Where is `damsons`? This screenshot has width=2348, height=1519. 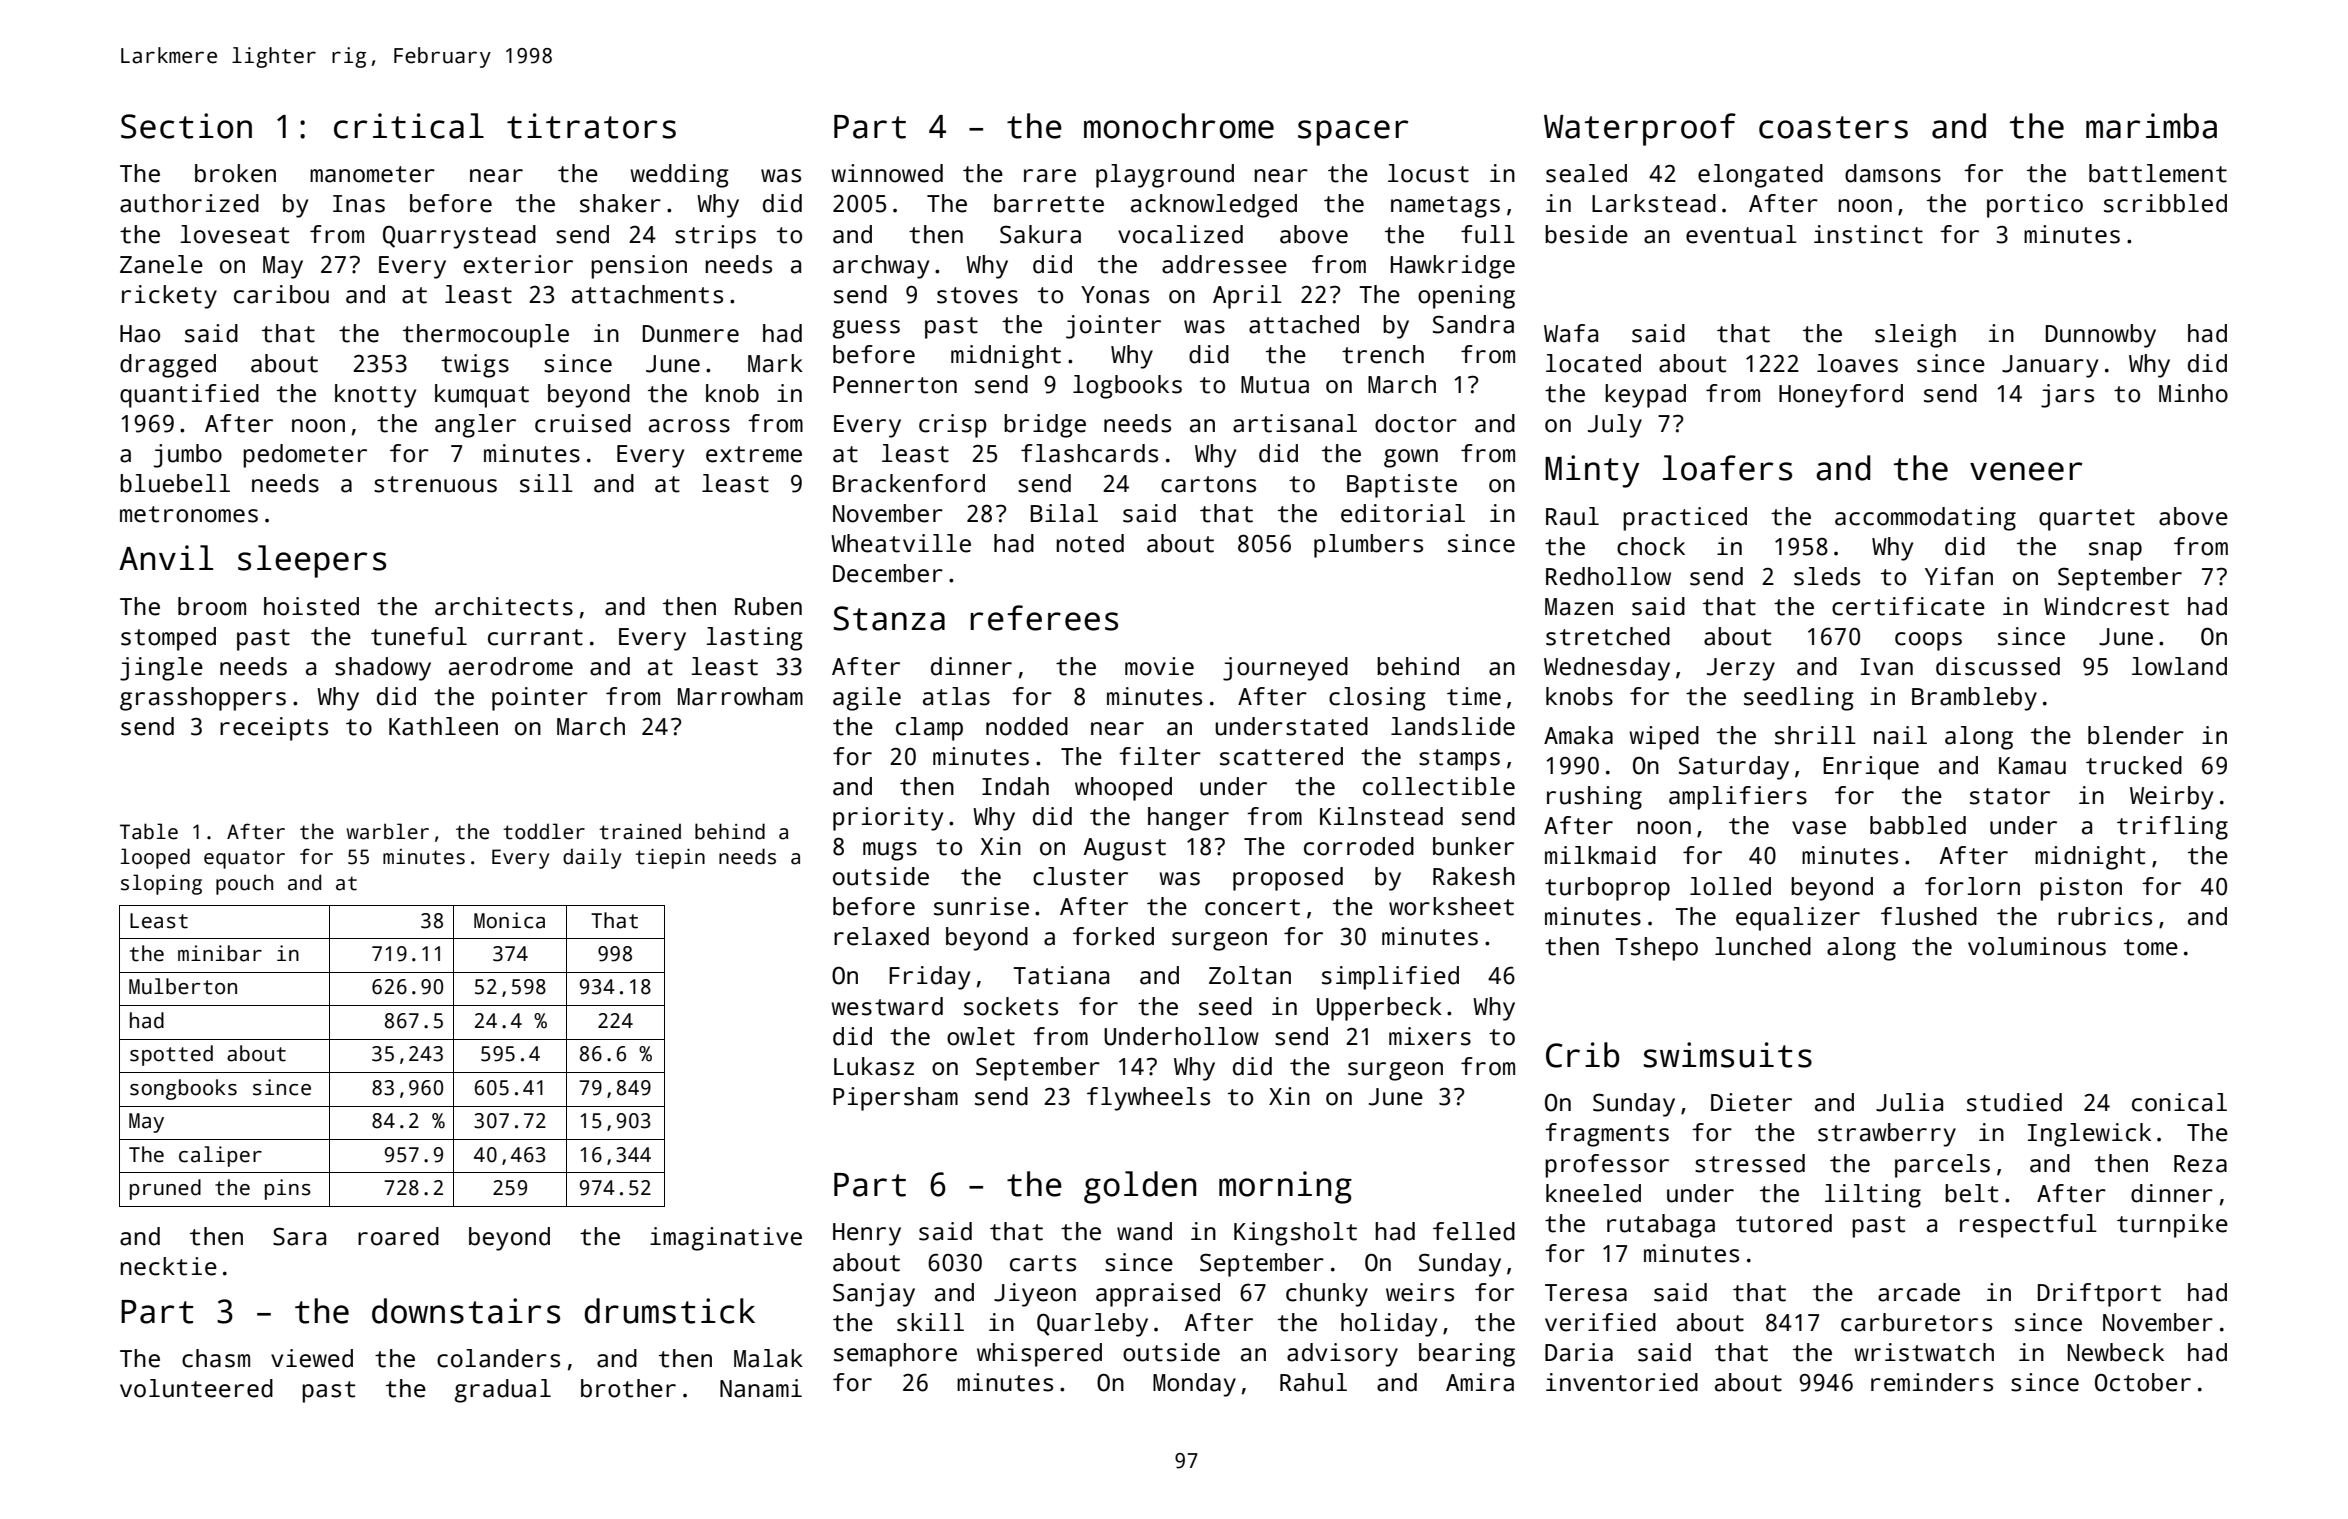
damsons is located at coordinates (1893, 173).
